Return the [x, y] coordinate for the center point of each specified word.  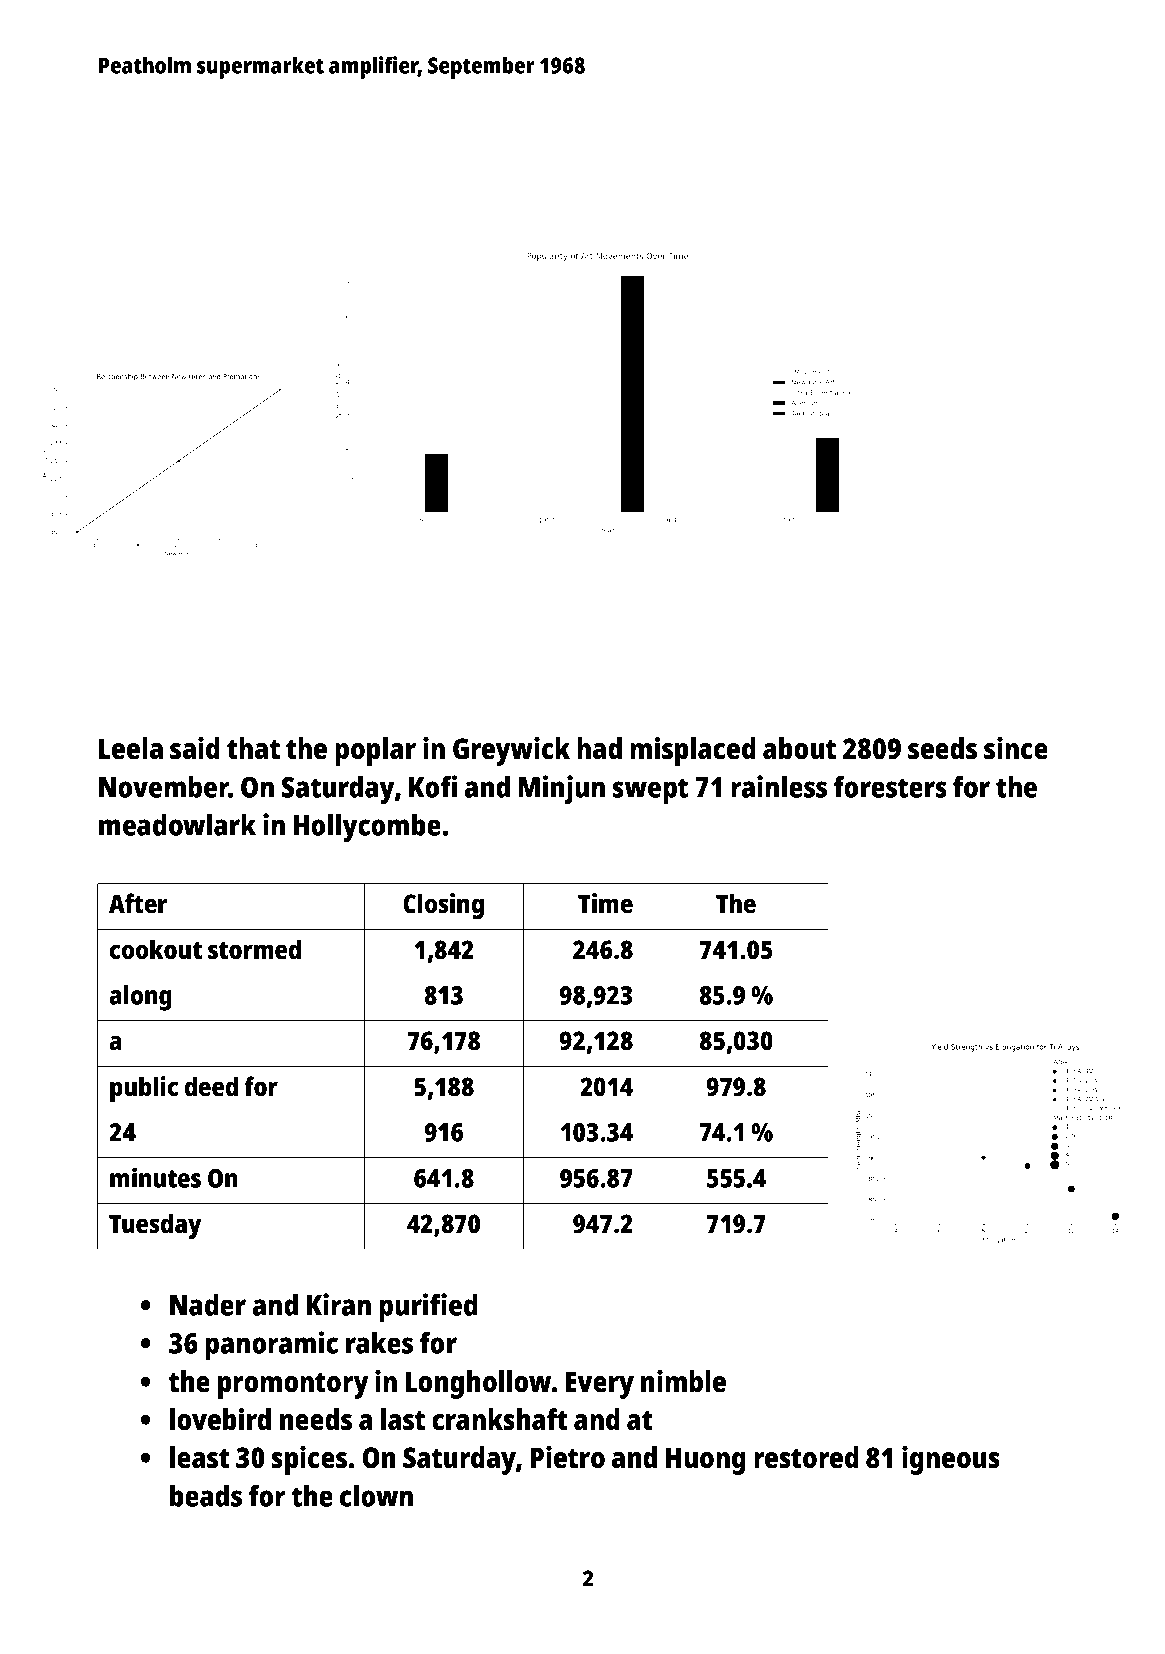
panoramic [271, 1346]
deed [211, 1086]
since [1016, 748]
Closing [443, 906]
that [253, 748]
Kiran [339, 1304]
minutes [155, 1177]
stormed [254, 949]
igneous [951, 1460]
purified [428, 1308]
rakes [379, 1343]
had [599, 748]
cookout [156, 949]
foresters [890, 786]
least [200, 1457]
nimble [683, 1381]
